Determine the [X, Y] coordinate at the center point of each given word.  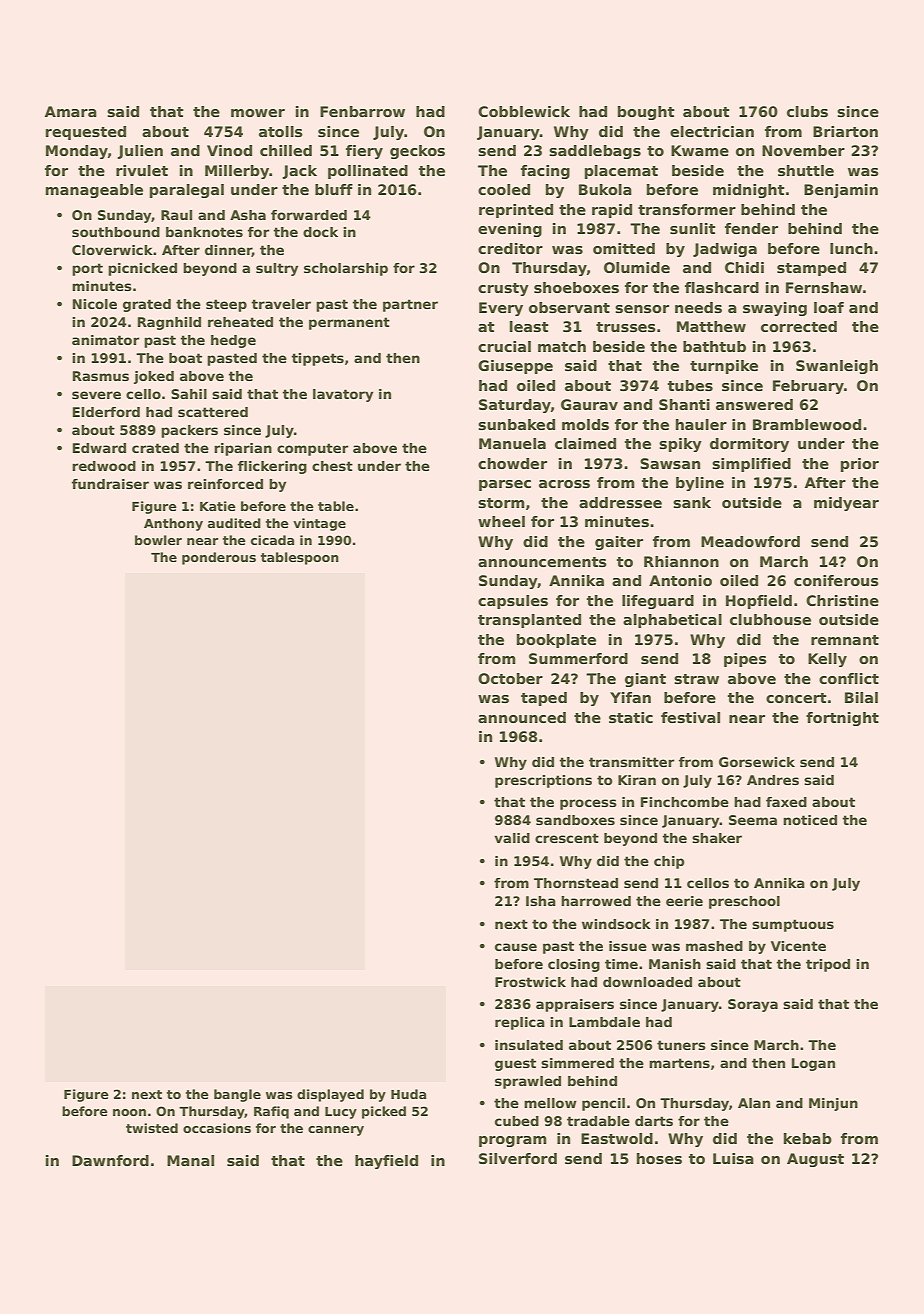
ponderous [219, 558]
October [510, 678]
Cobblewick [524, 111]
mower [258, 113]
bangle [237, 1095]
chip [669, 862]
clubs [807, 111]
